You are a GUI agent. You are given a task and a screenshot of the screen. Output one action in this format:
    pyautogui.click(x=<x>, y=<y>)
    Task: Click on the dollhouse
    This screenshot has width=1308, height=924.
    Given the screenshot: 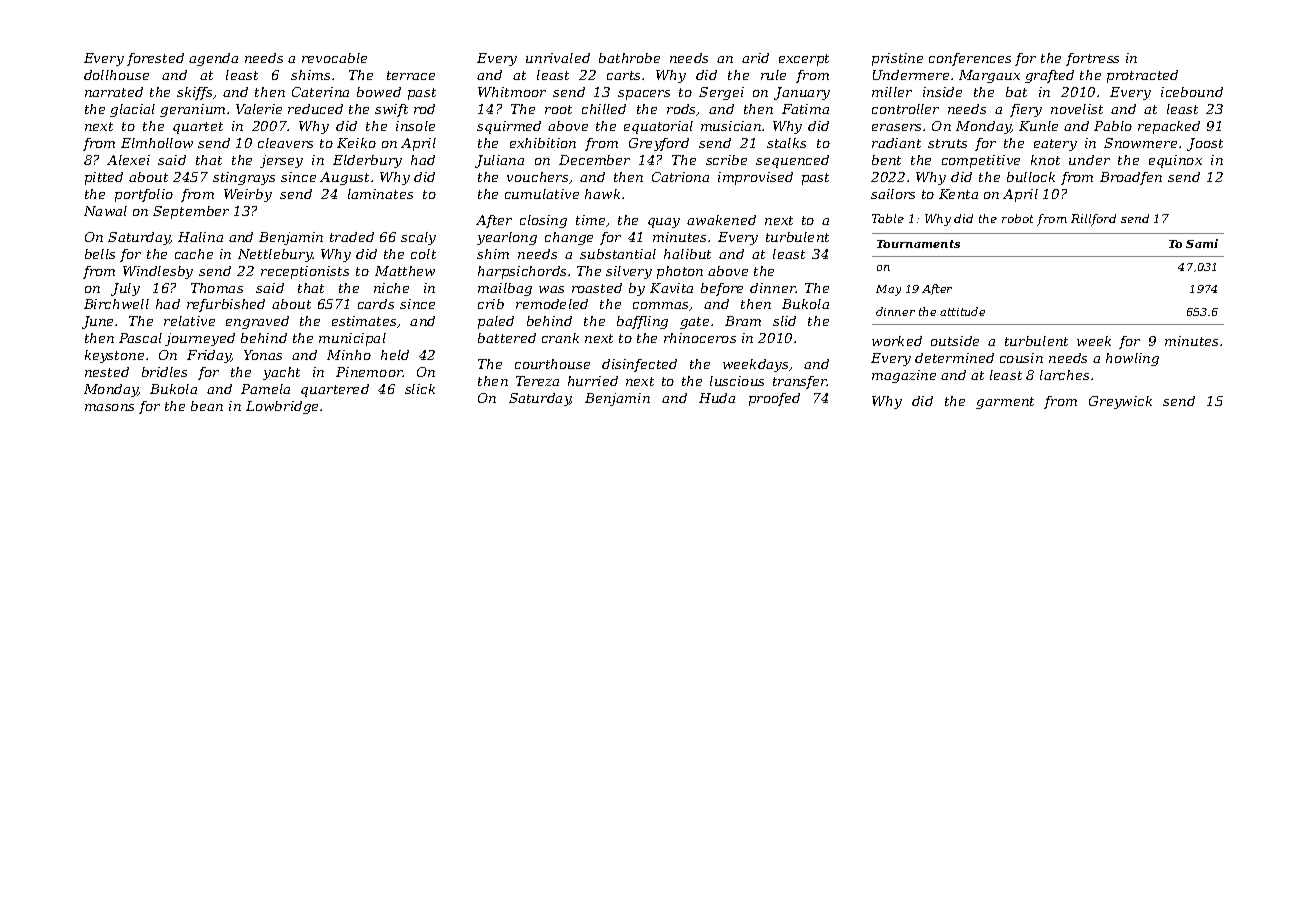 What is the action you would take?
    pyautogui.click(x=116, y=75)
